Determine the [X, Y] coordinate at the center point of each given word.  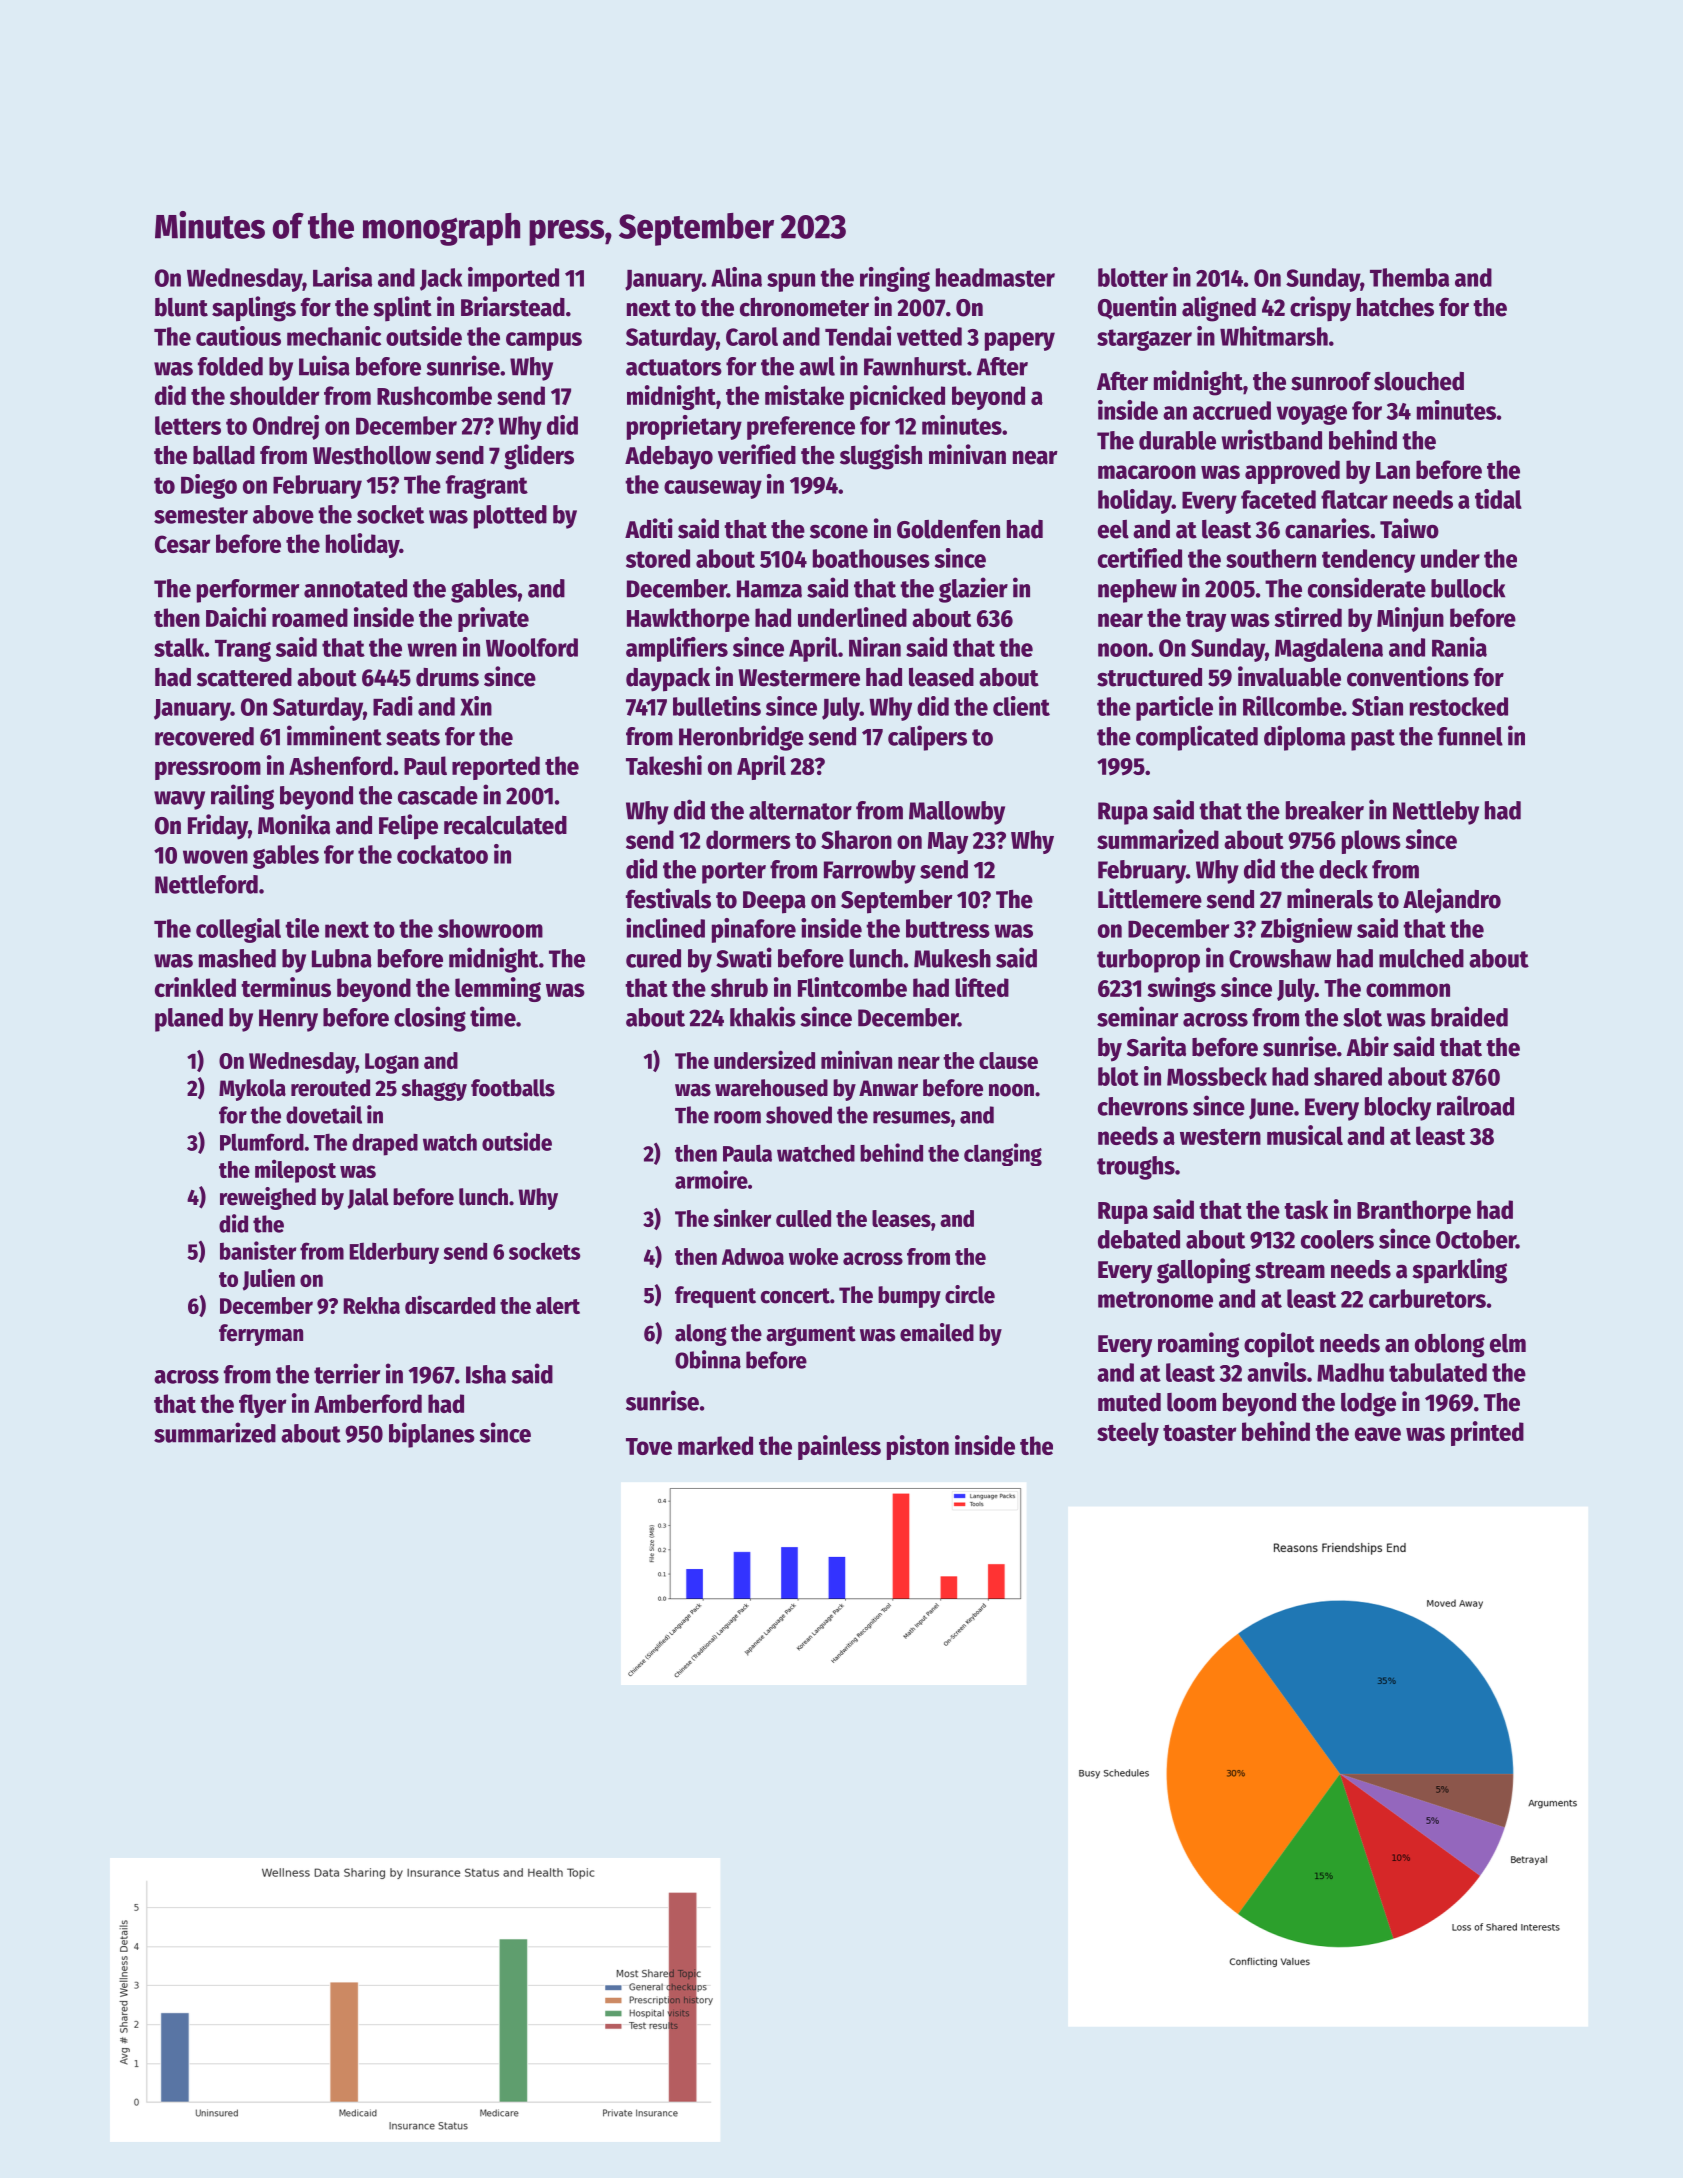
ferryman [261, 1335]
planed [189, 1020]
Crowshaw [1280, 958]
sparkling [1459, 1271]
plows [1371, 842]
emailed [937, 1332]
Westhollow [372, 455]
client [1021, 706]
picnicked [897, 397]
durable [1177, 440]
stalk [179, 647]
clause [1008, 1060]
